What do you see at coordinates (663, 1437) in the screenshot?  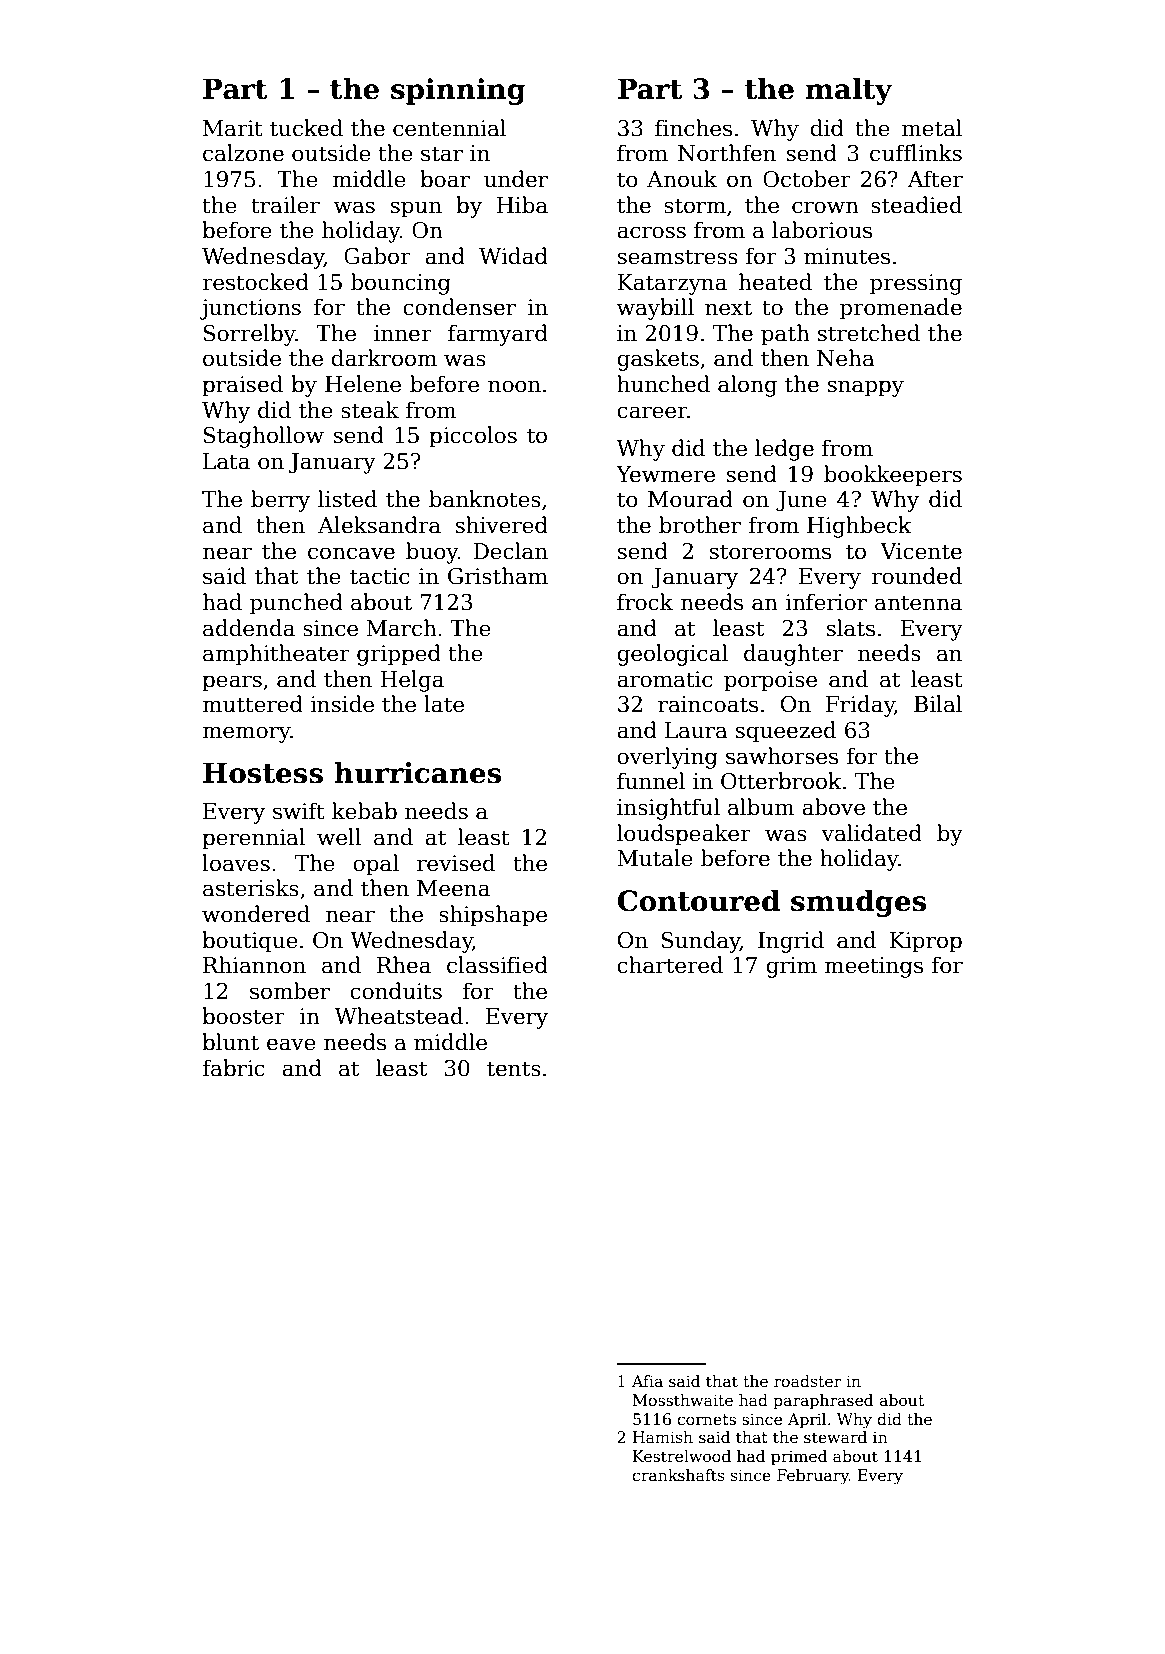 I see `Hamish` at bounding box center [663, 1437].
